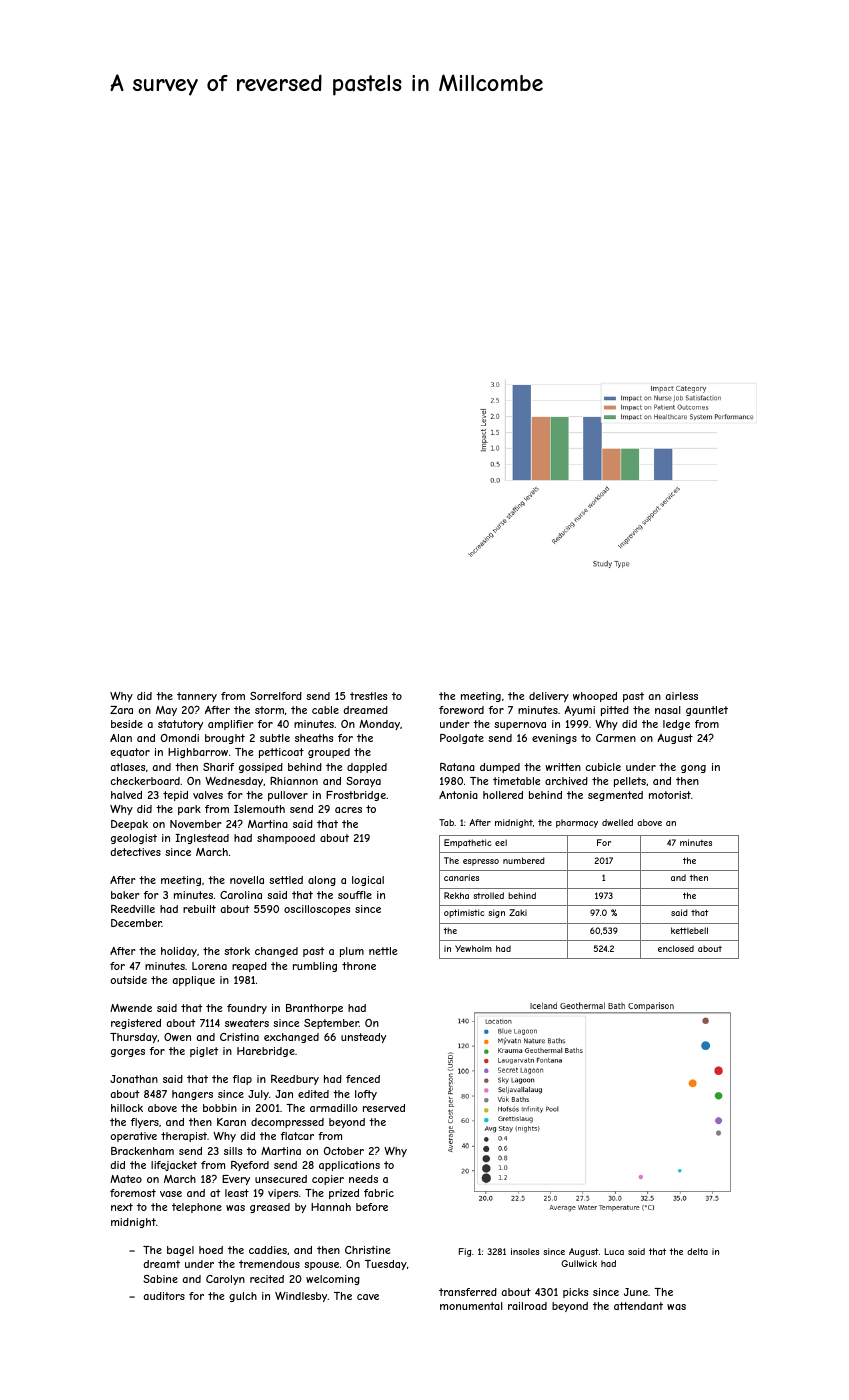 Image resolution: width=849 pixels, height=1400 pixels. Describe the element at coordinates (129, 980) in the screenshot. I see `outside` at that location.
